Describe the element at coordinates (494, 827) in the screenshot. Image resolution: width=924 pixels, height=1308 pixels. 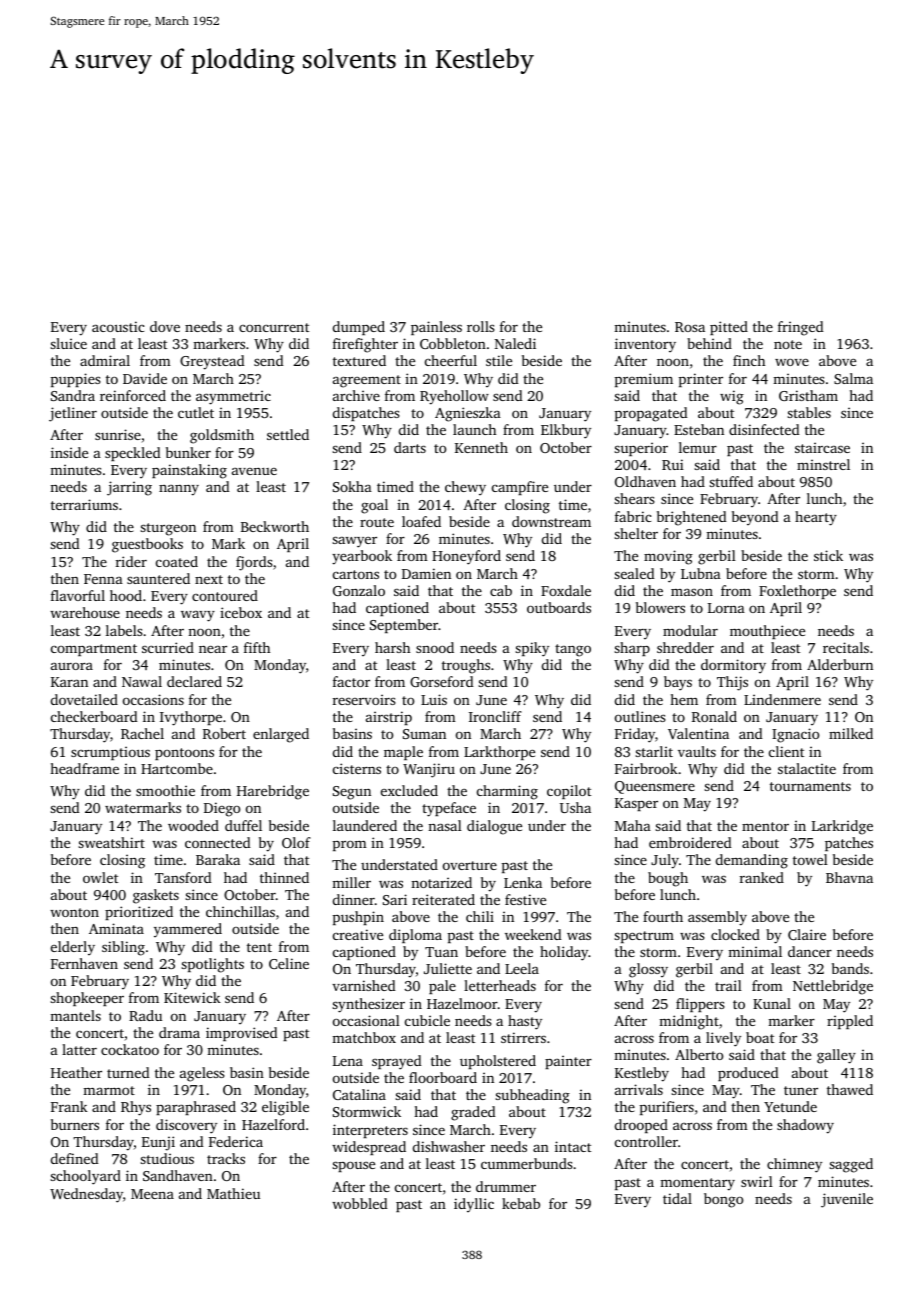
I see `dialogue` at that location.
